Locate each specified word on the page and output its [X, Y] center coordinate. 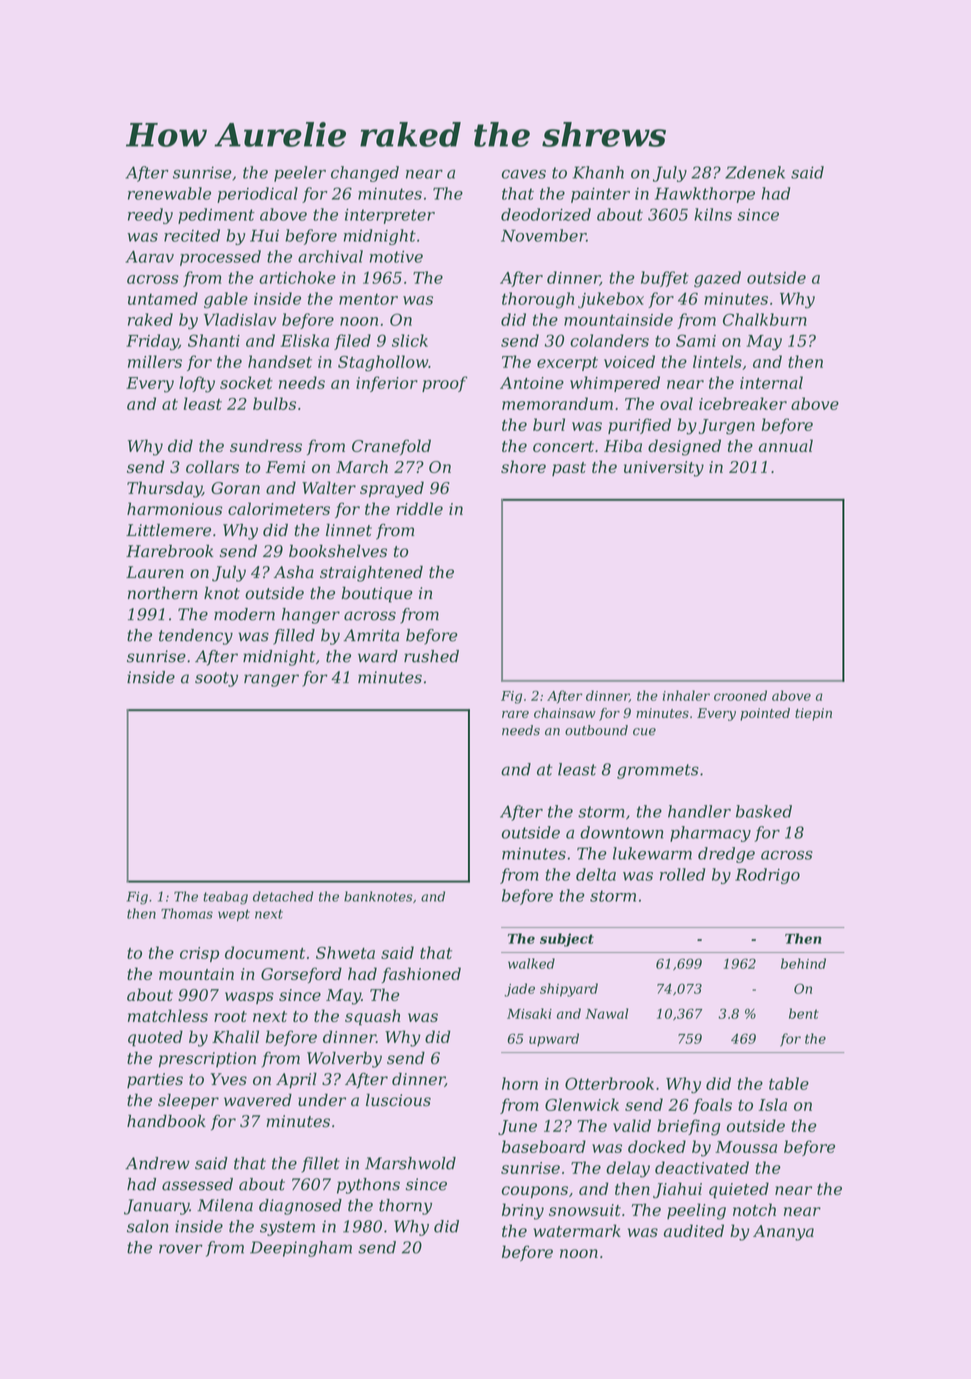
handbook [166, 1121]
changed [365, 174]
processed [220, 258]
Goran [235, 488]
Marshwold [410, 1163]
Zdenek [755, 172]
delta [596, 874]
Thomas [187, 913]
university [664, 469]
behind [803, 963]
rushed [431, 656]
